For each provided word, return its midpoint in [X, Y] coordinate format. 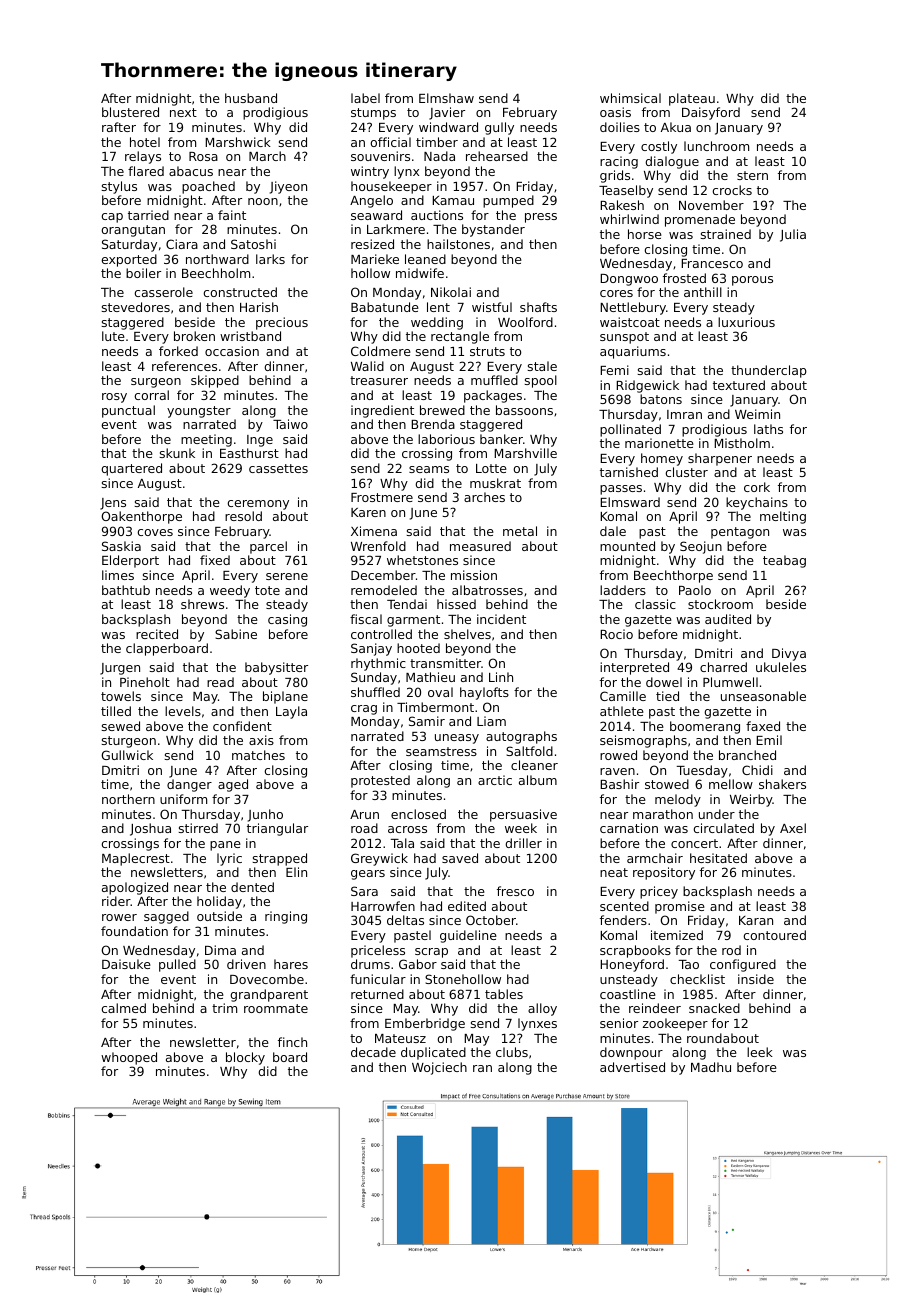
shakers [782, 784]
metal [520, 531]
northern [128, 799]
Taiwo [290, 424]
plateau [692, 99]
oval [440, 692]
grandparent [269, 995]
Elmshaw [446, 98]
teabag [784, 561]
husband [251, 98]
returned [377, 994]
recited [157, 634]
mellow [731, 784]
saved [460, 858]
